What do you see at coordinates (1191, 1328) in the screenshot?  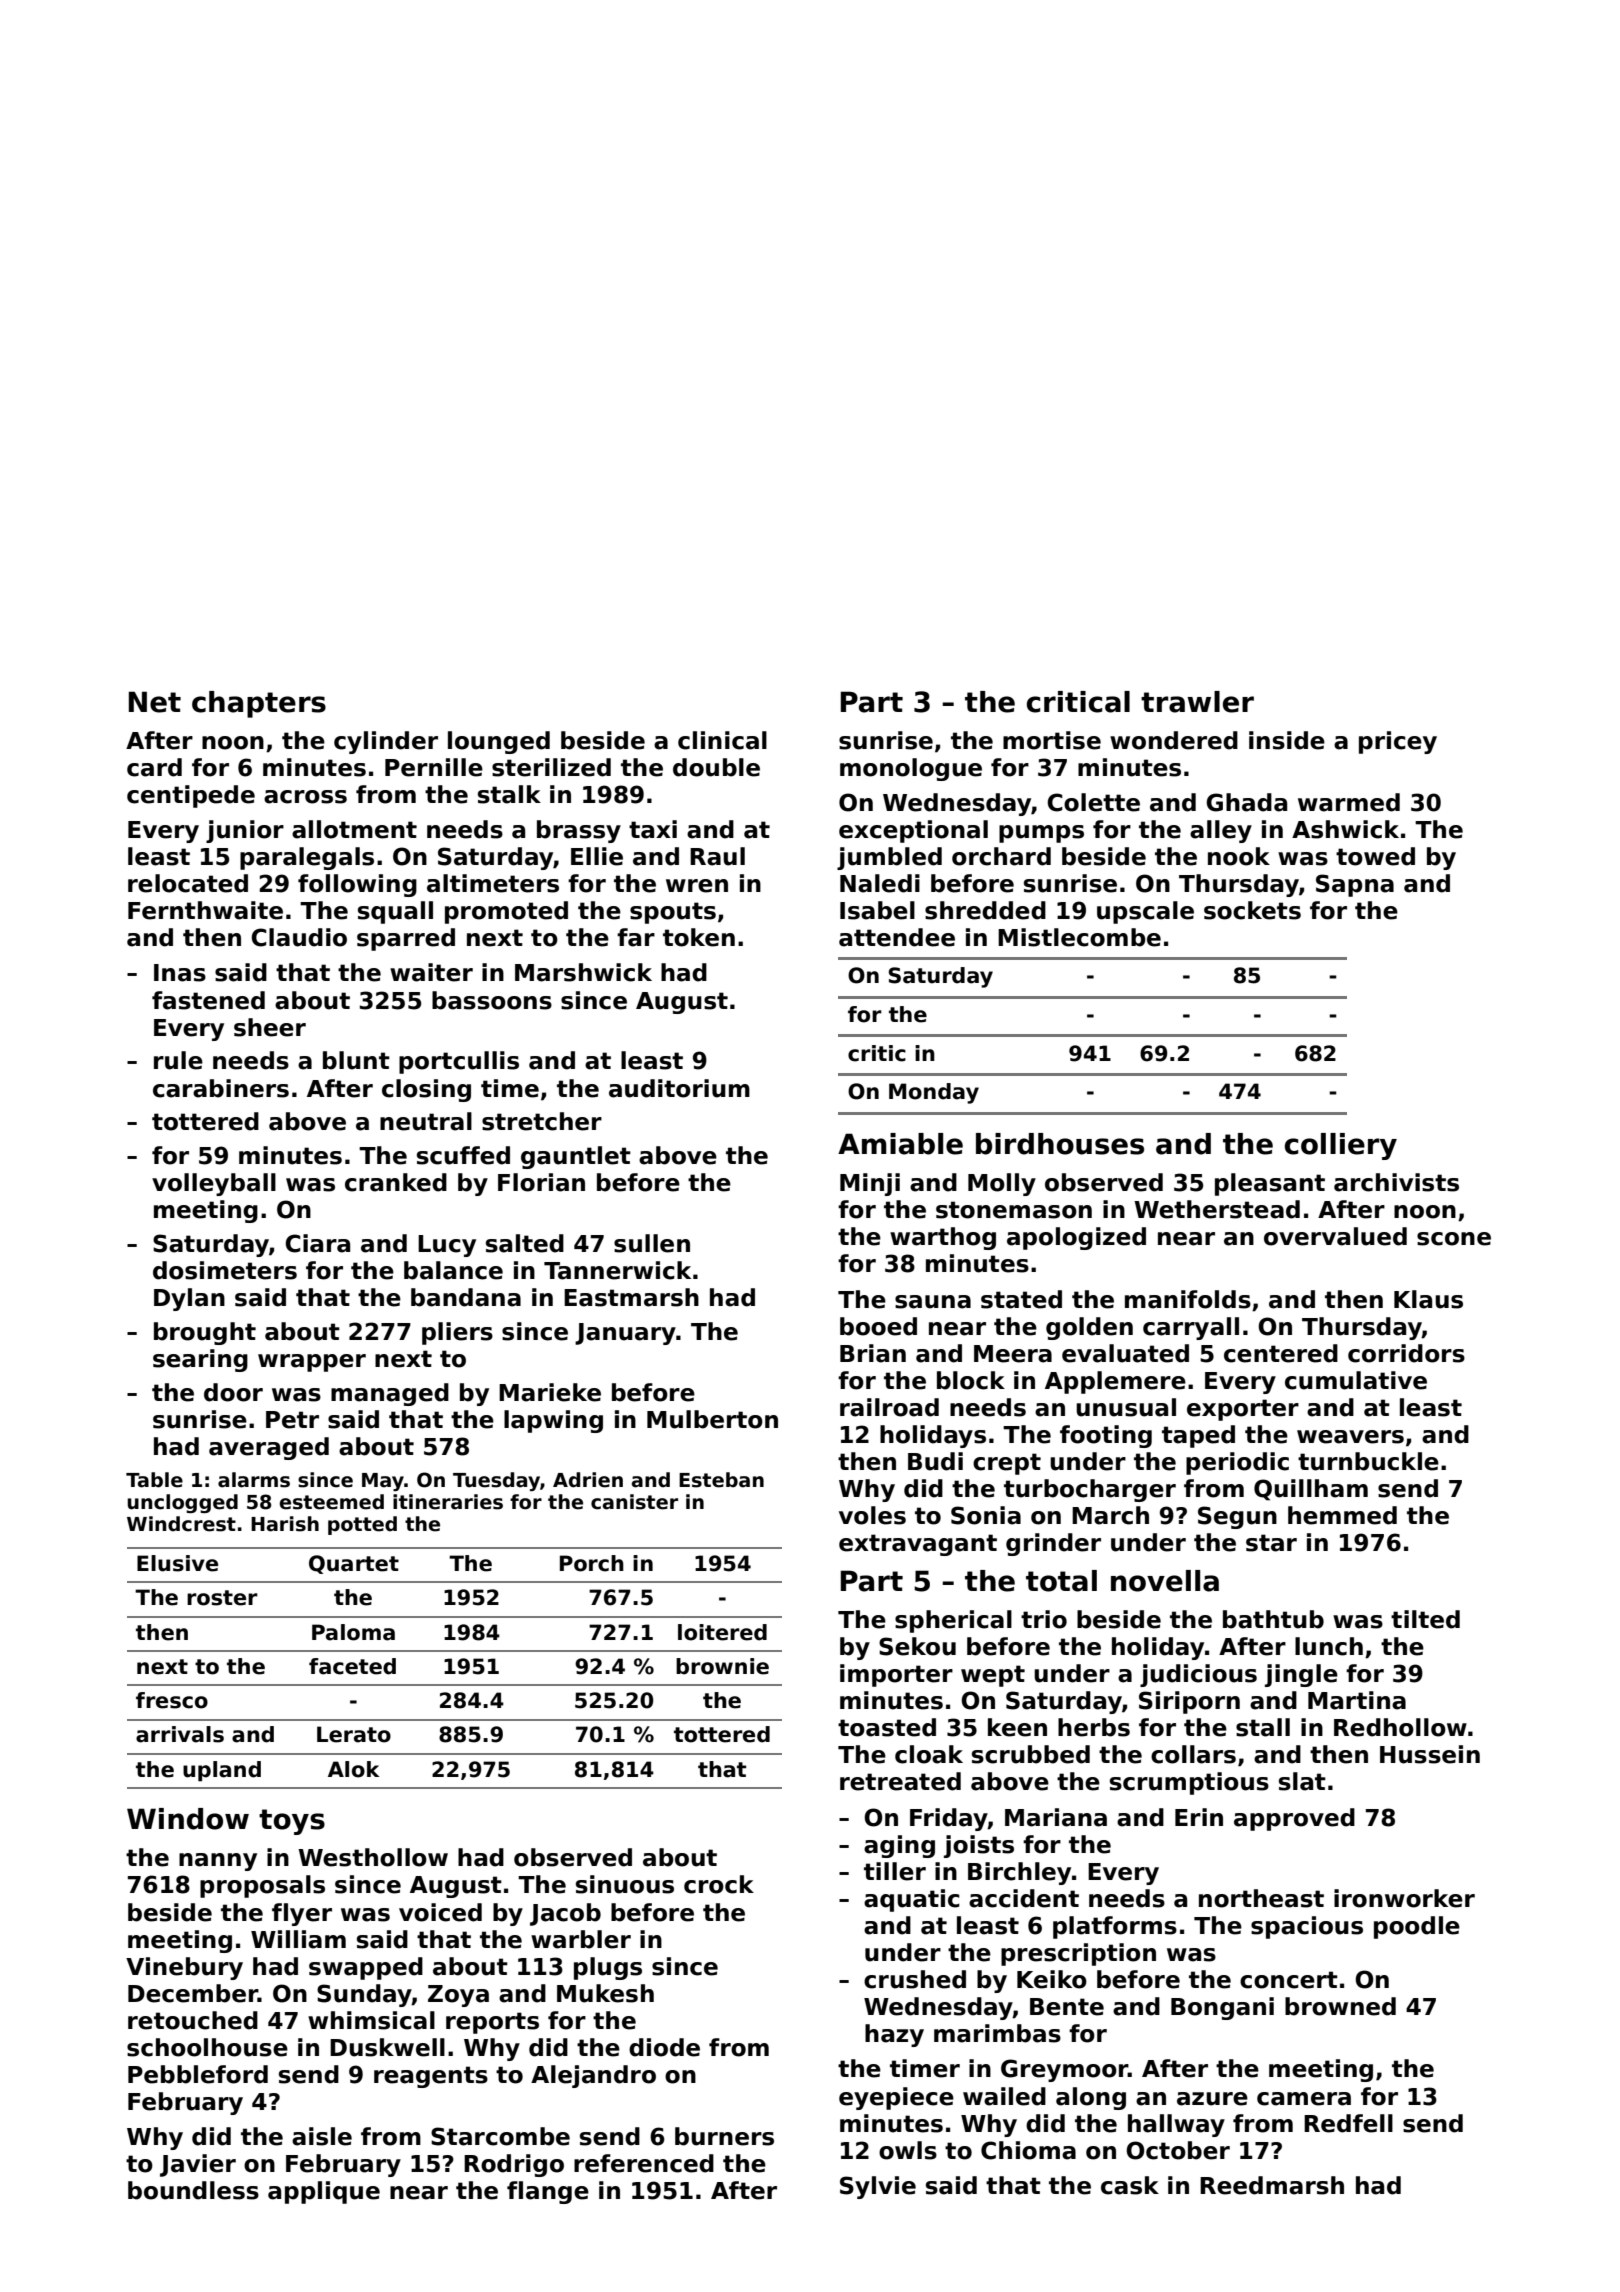 I see `carryall` at bounding box center [1191, 1328].
